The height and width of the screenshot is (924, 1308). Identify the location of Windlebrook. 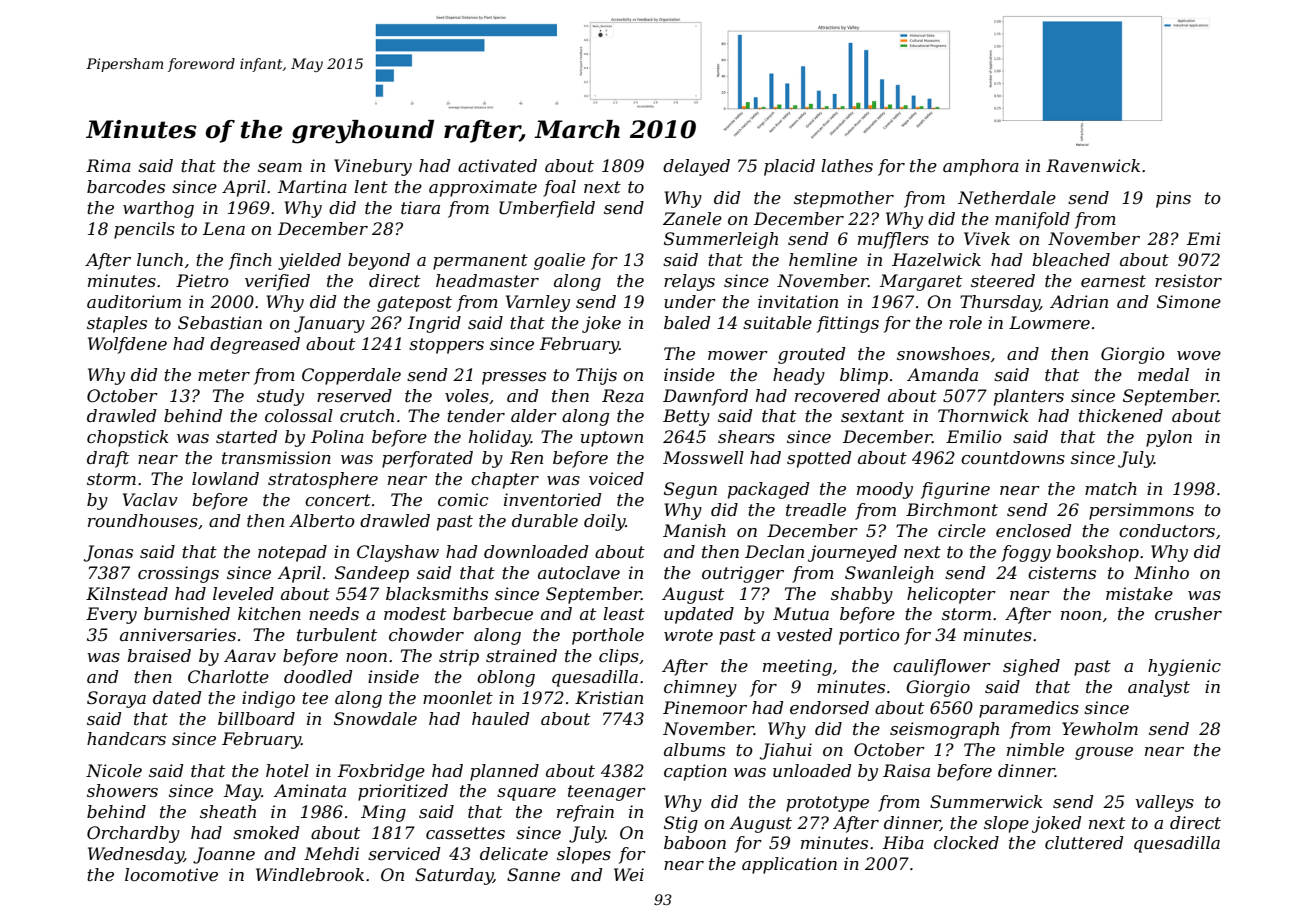
(310, 874).
